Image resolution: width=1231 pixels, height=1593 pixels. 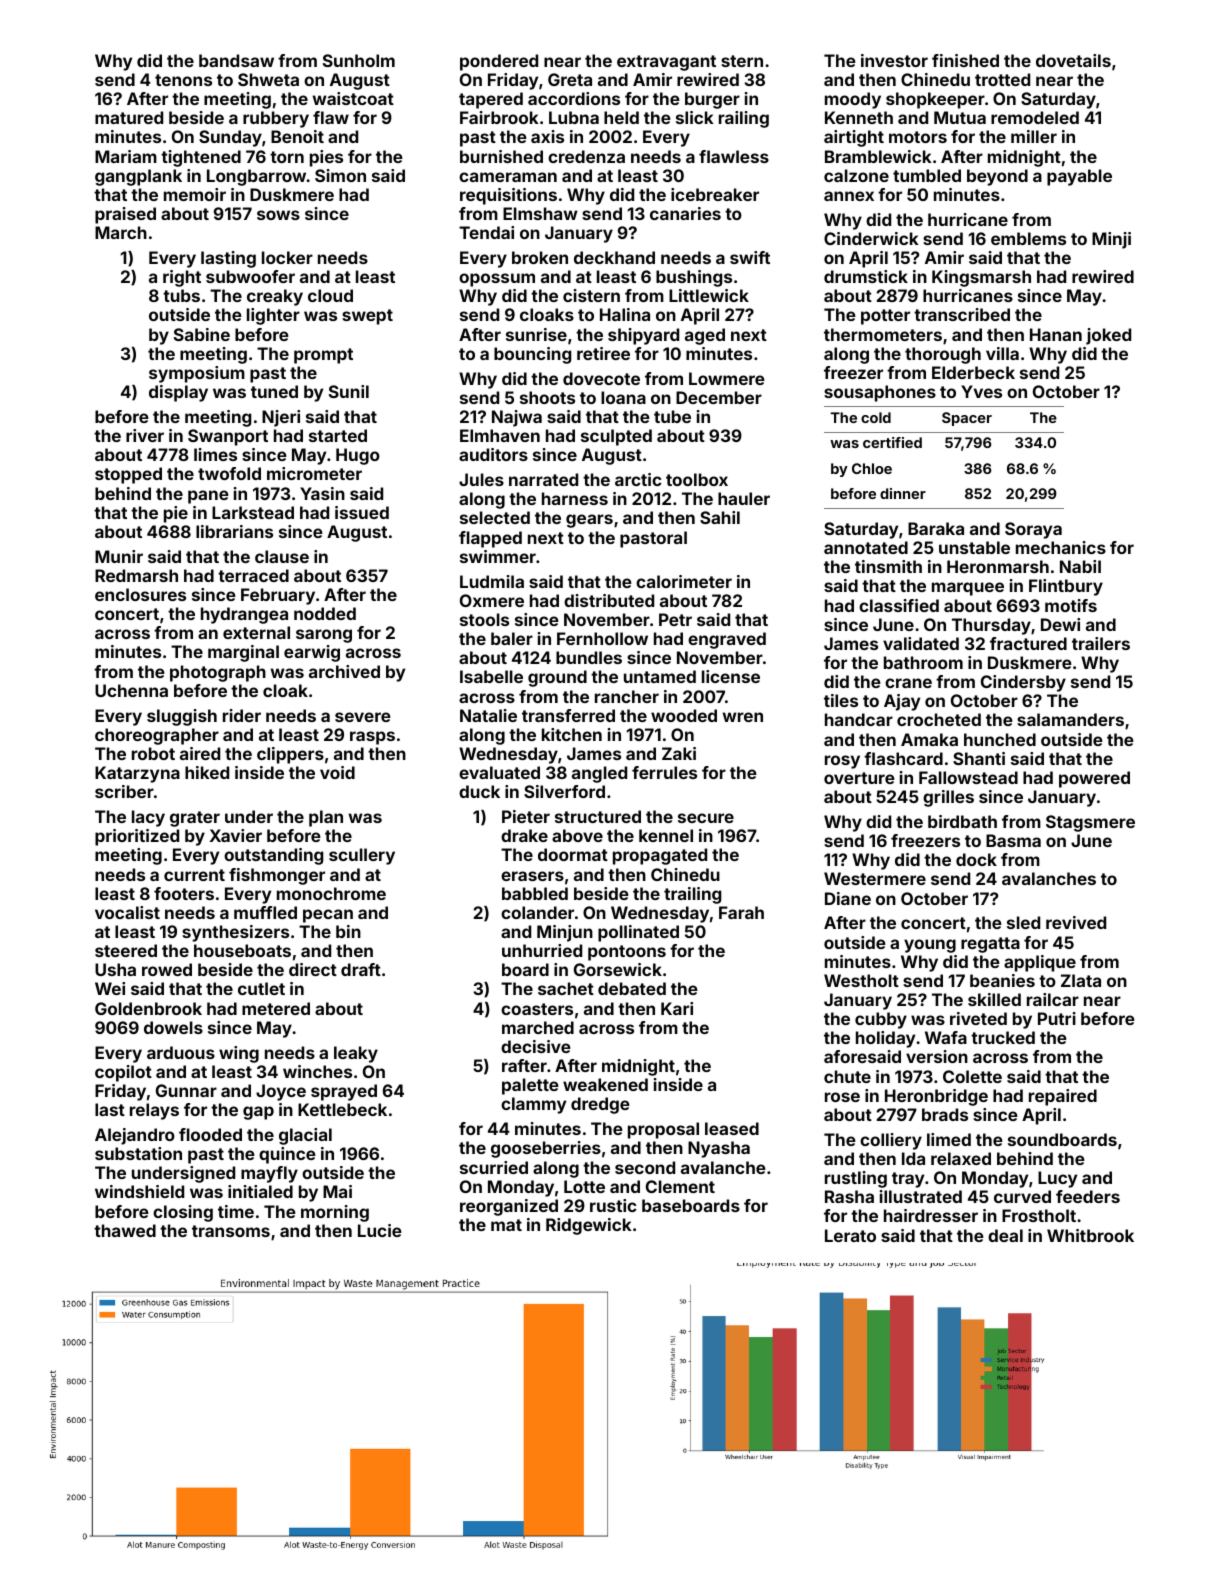 I want to click on sousaphones, so click(x=880, y=393).
